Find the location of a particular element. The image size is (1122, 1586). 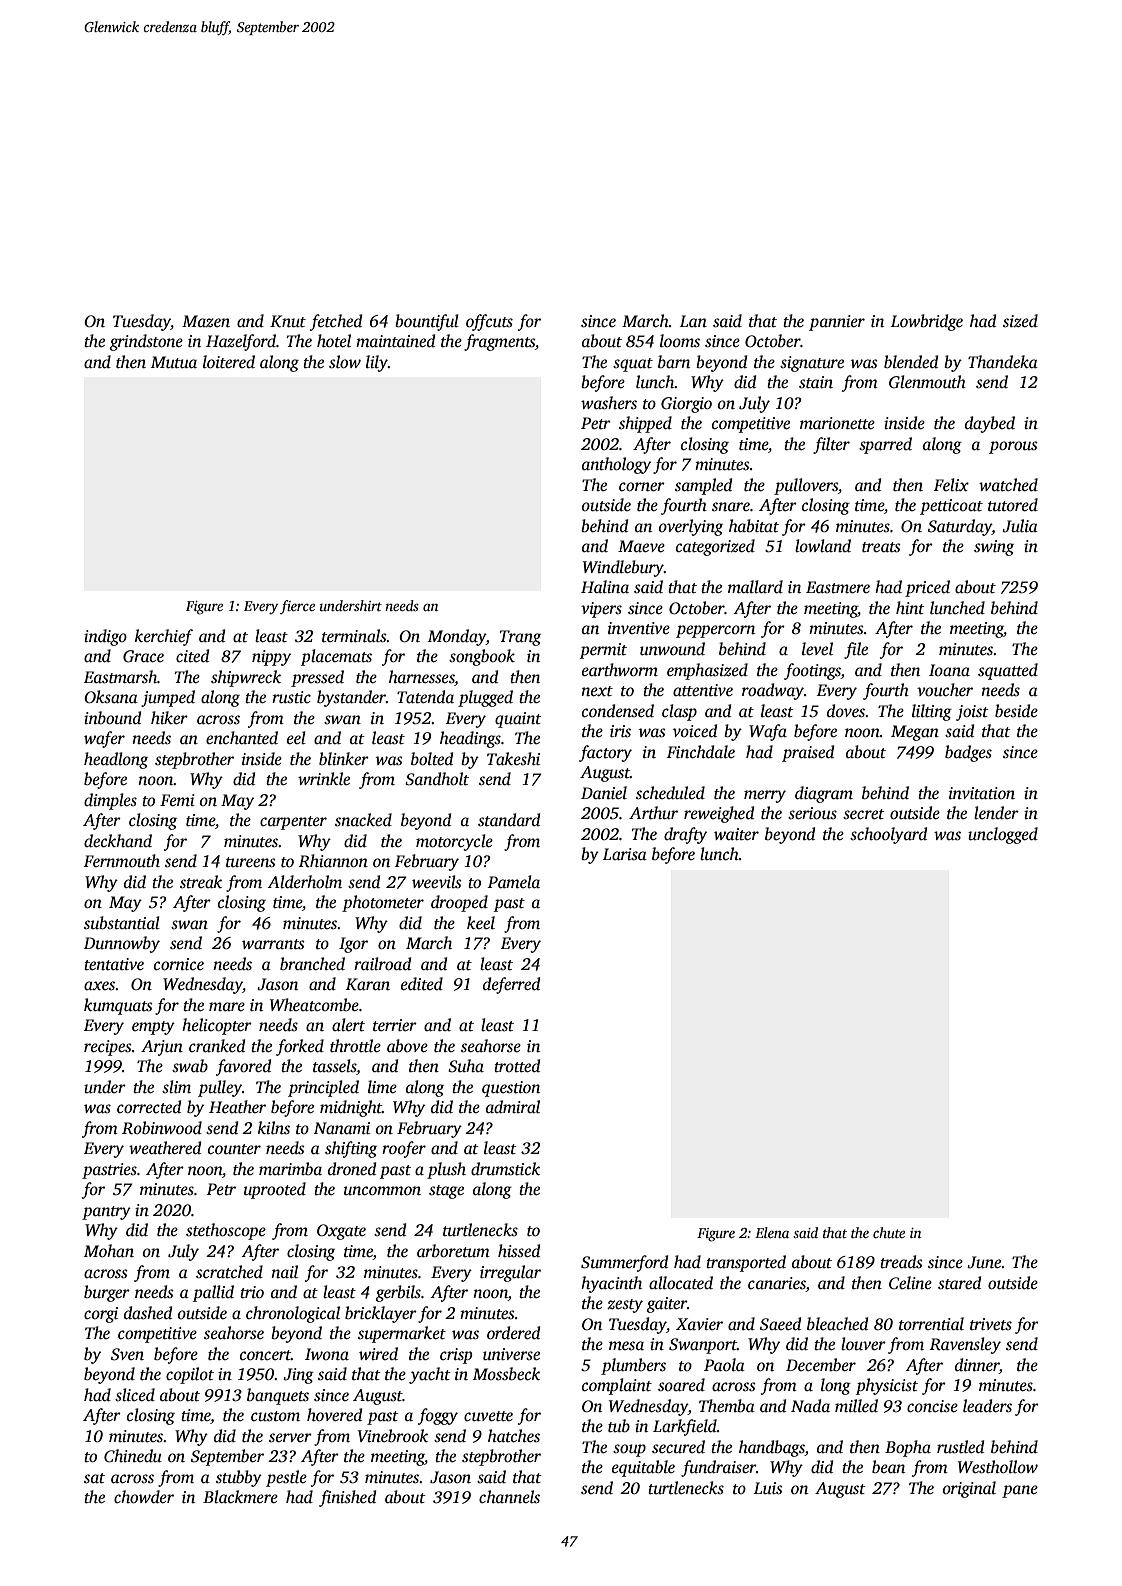

fierce is located at coordinates (297, 607).
